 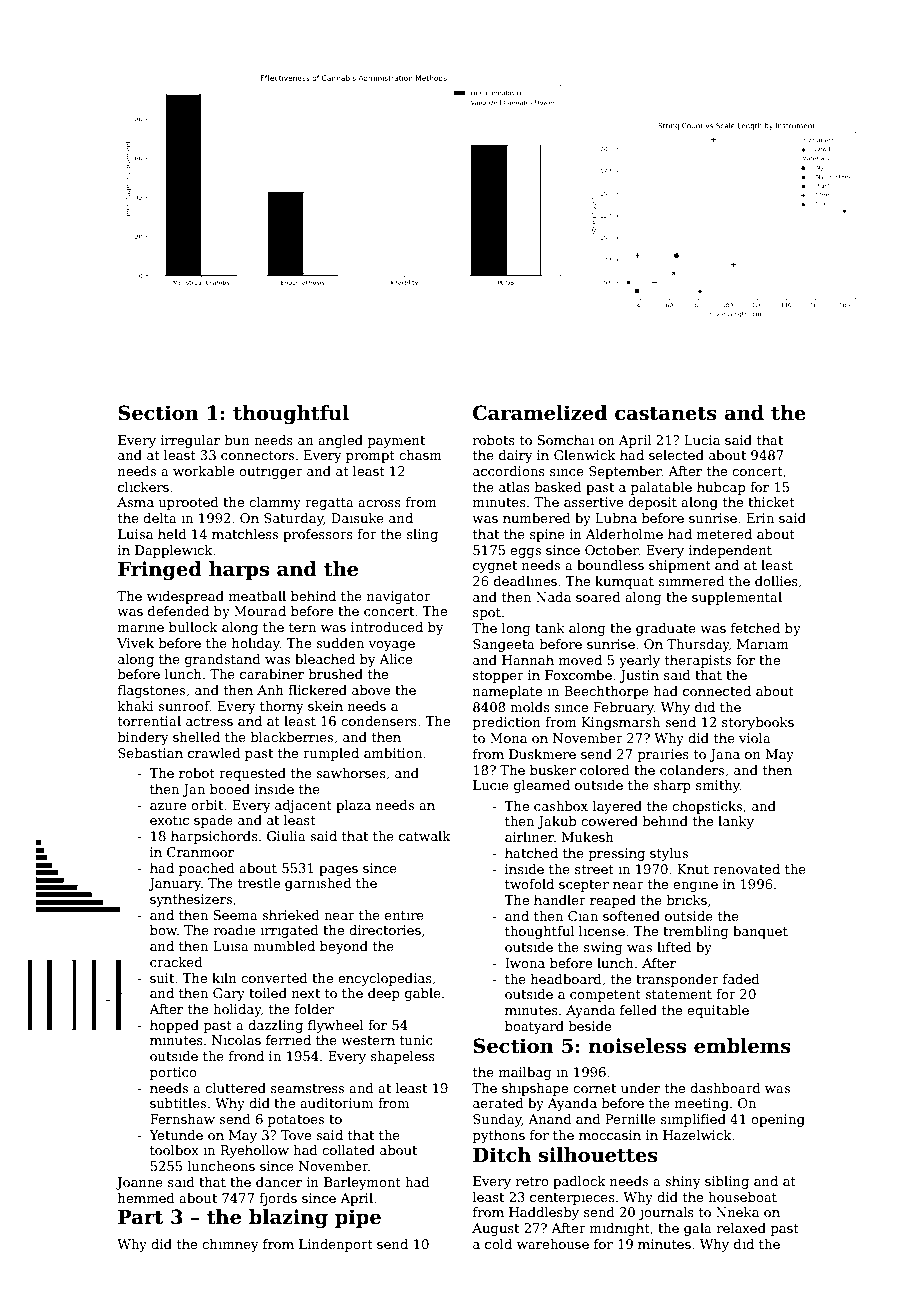 What do you see at coordinates (760, 518) in the screenshot?
I see `Erin` at bounding box center [760, 518].
